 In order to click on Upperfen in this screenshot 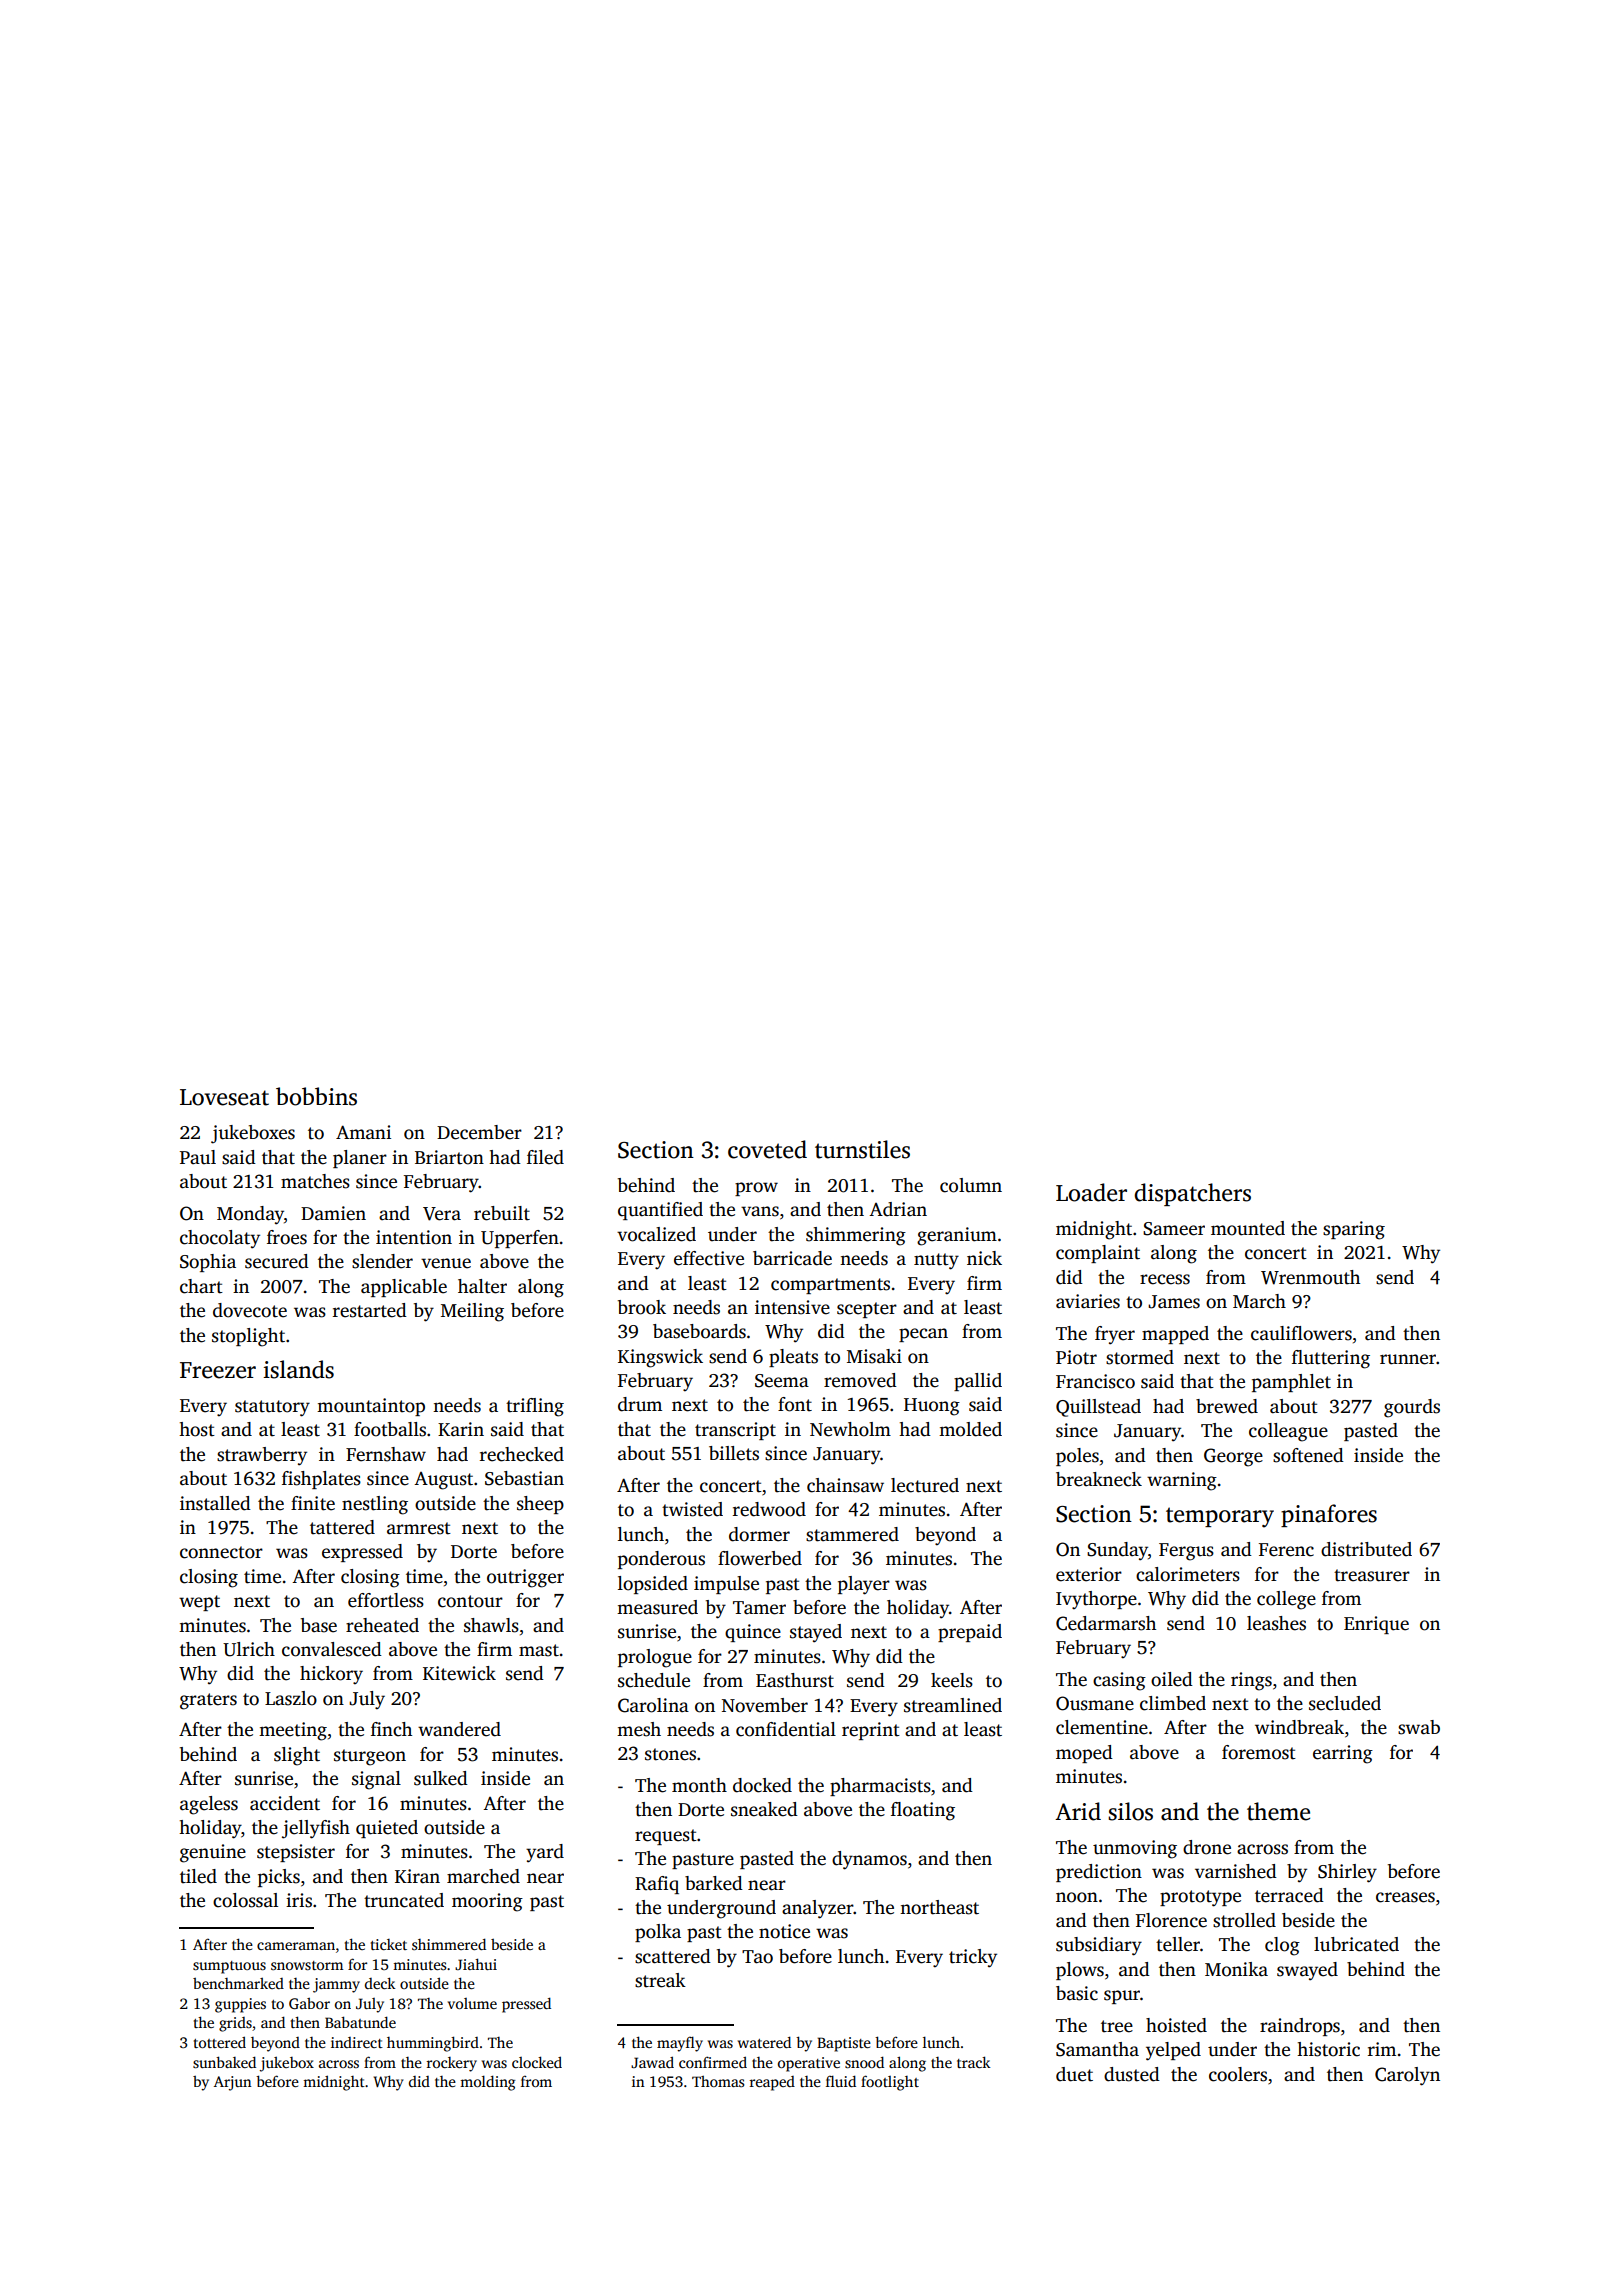, I will do `click(520, 1239)`.
